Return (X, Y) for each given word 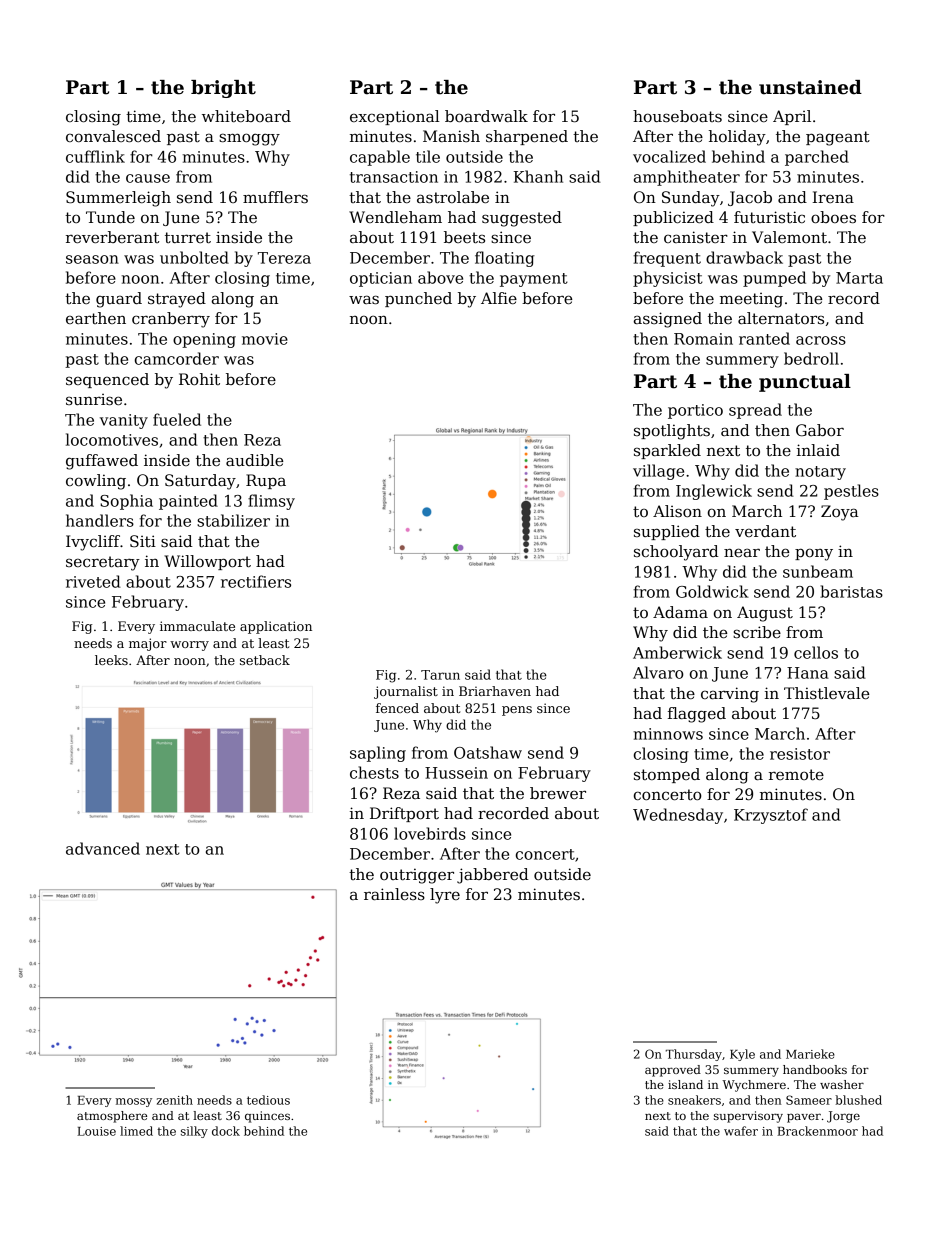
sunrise (94, 399)
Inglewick (714, 492)
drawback (744, 257)
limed (136, 1131)
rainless (394, 894)
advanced (103, 848)
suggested (522, 219)
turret (188, 237)
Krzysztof (771, 816)
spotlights (672, 432)
